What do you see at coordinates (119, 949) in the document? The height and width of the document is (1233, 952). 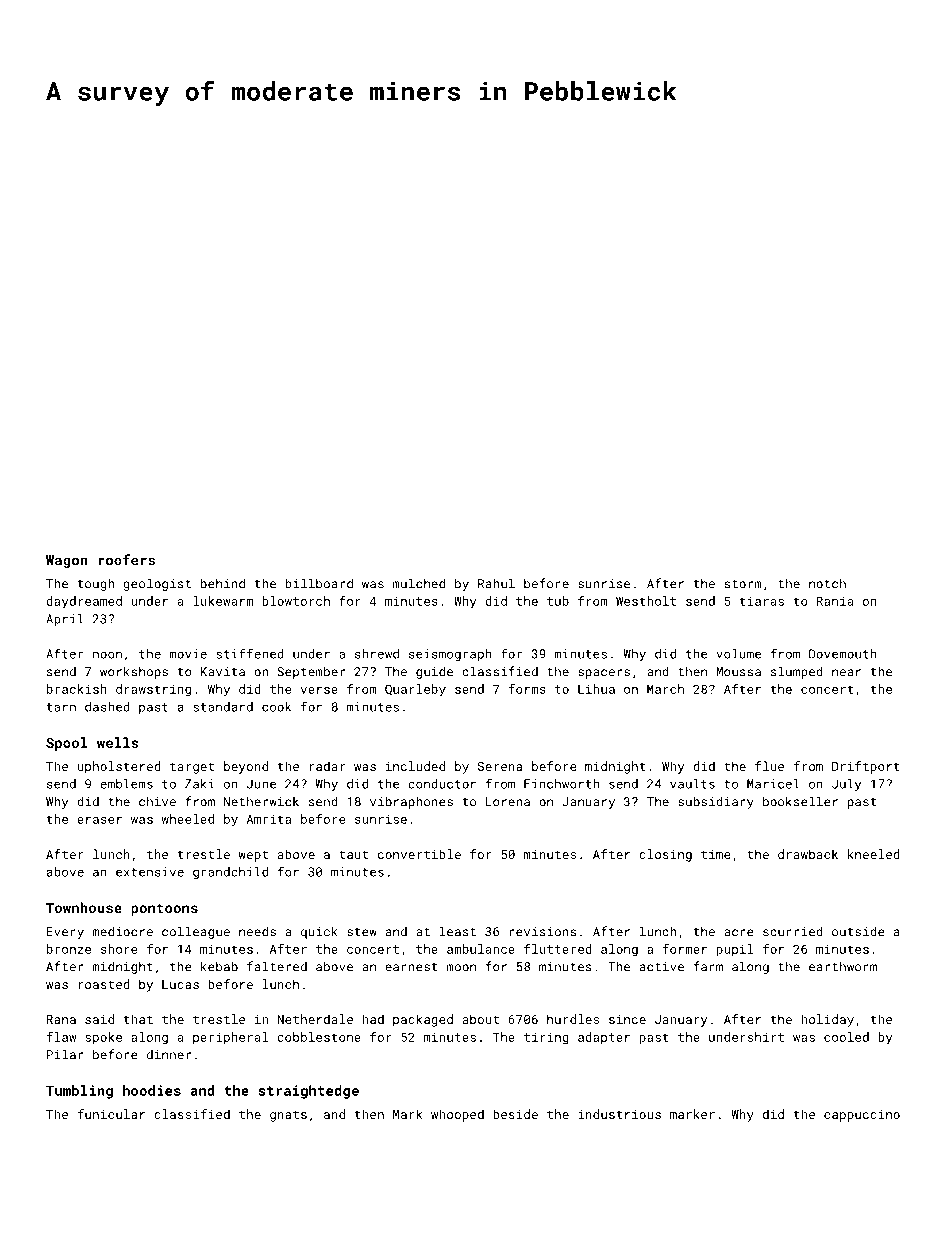 I see `shore` at bounding box center [119, 949].
